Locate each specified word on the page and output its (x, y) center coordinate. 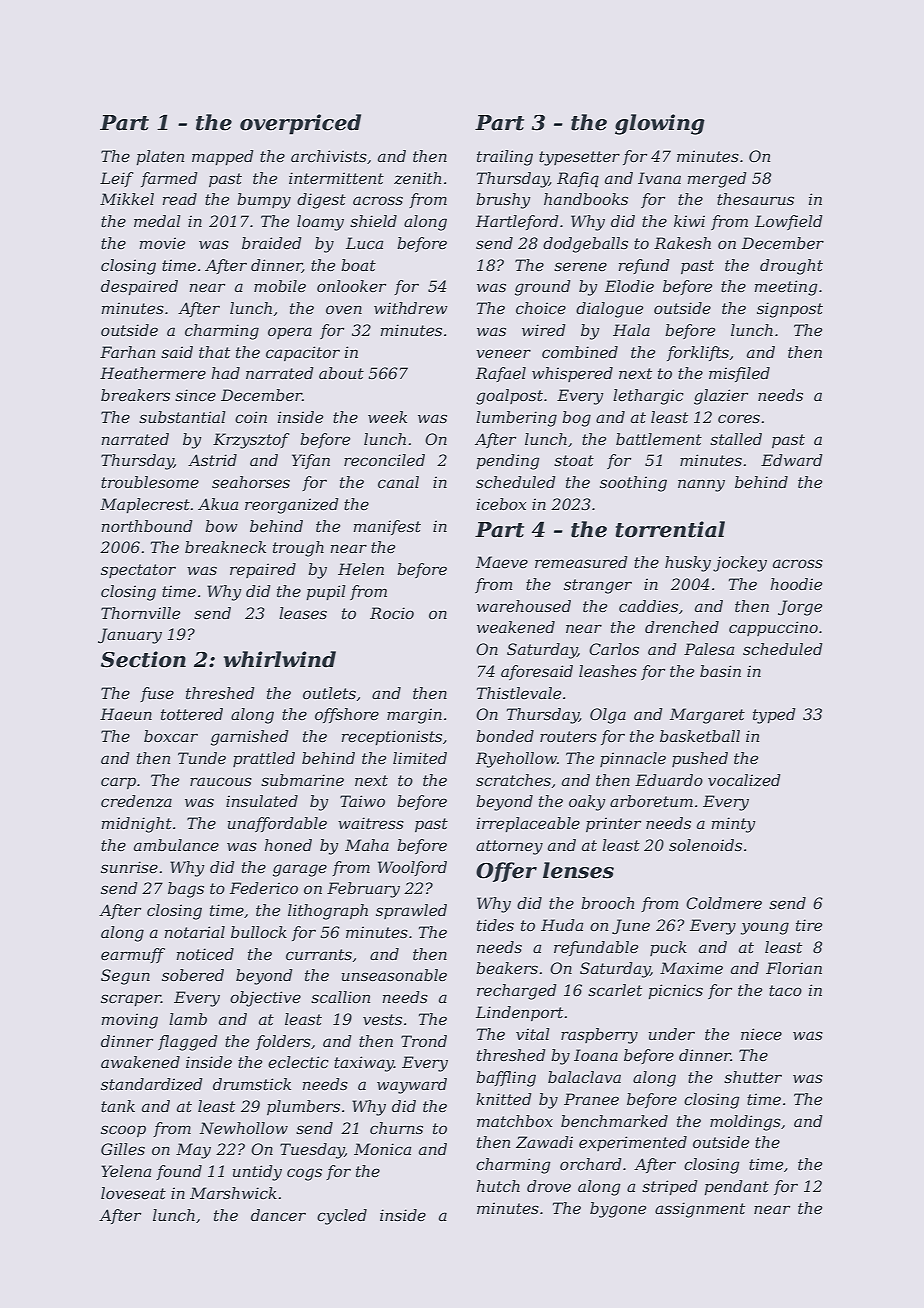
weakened (516, 627)
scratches (513, 780)
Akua (218, 504)
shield (373, 221)
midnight (136, 825)
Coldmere (724, 903)
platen (160, 157)
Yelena (126, 1171)
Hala (631, 330)
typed (774, 716)
